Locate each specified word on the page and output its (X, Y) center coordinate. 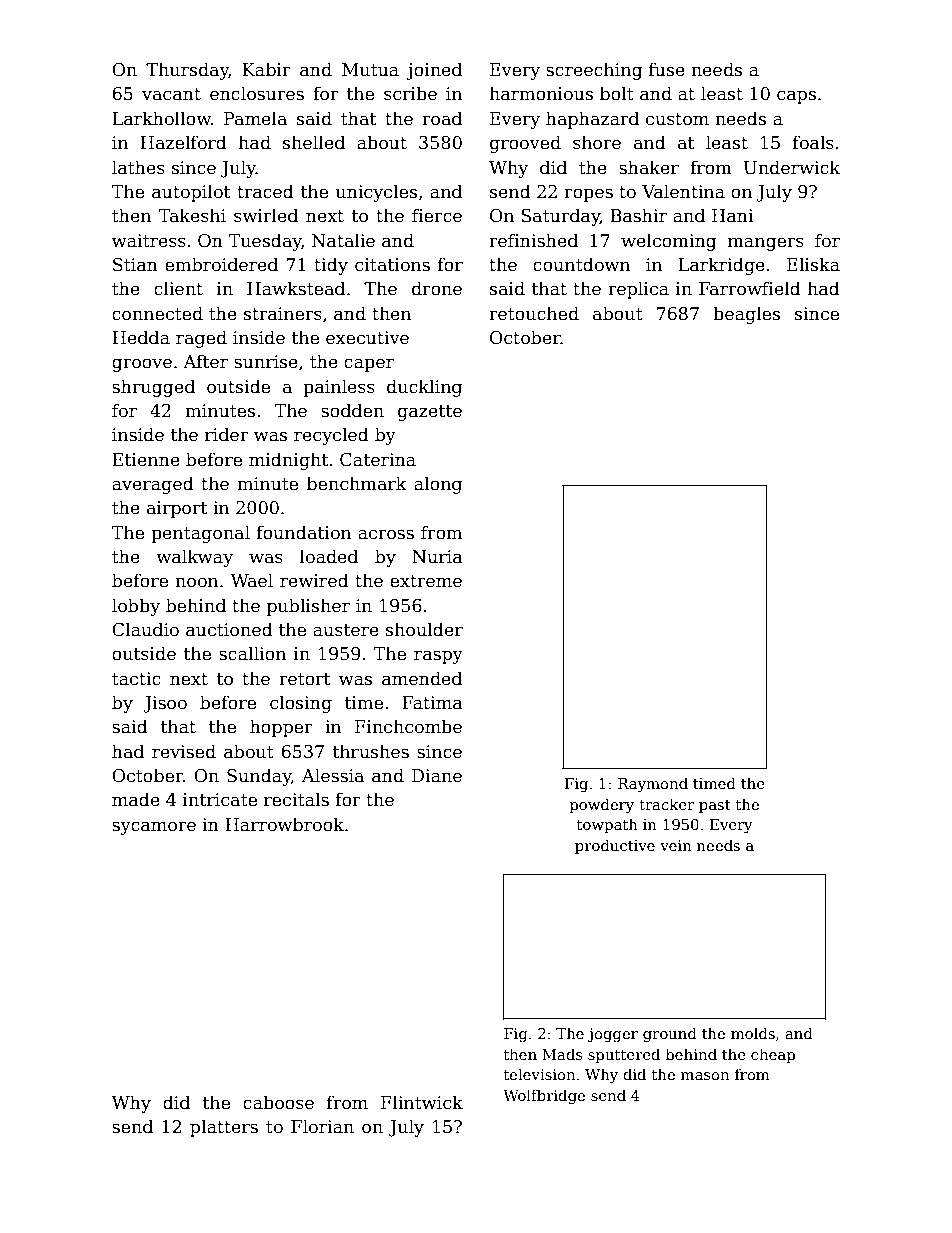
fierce (437, 215)
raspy (438, 657)
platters (224, 1128)
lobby (136, 607)
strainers (283, 314)
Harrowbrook (284, 824)
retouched (534, 313)
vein (676, 845)
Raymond (653, 785)
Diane (437, 776)
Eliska (813, 264)
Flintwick (422, 1102)
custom (677, 119)
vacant (171, 94)
